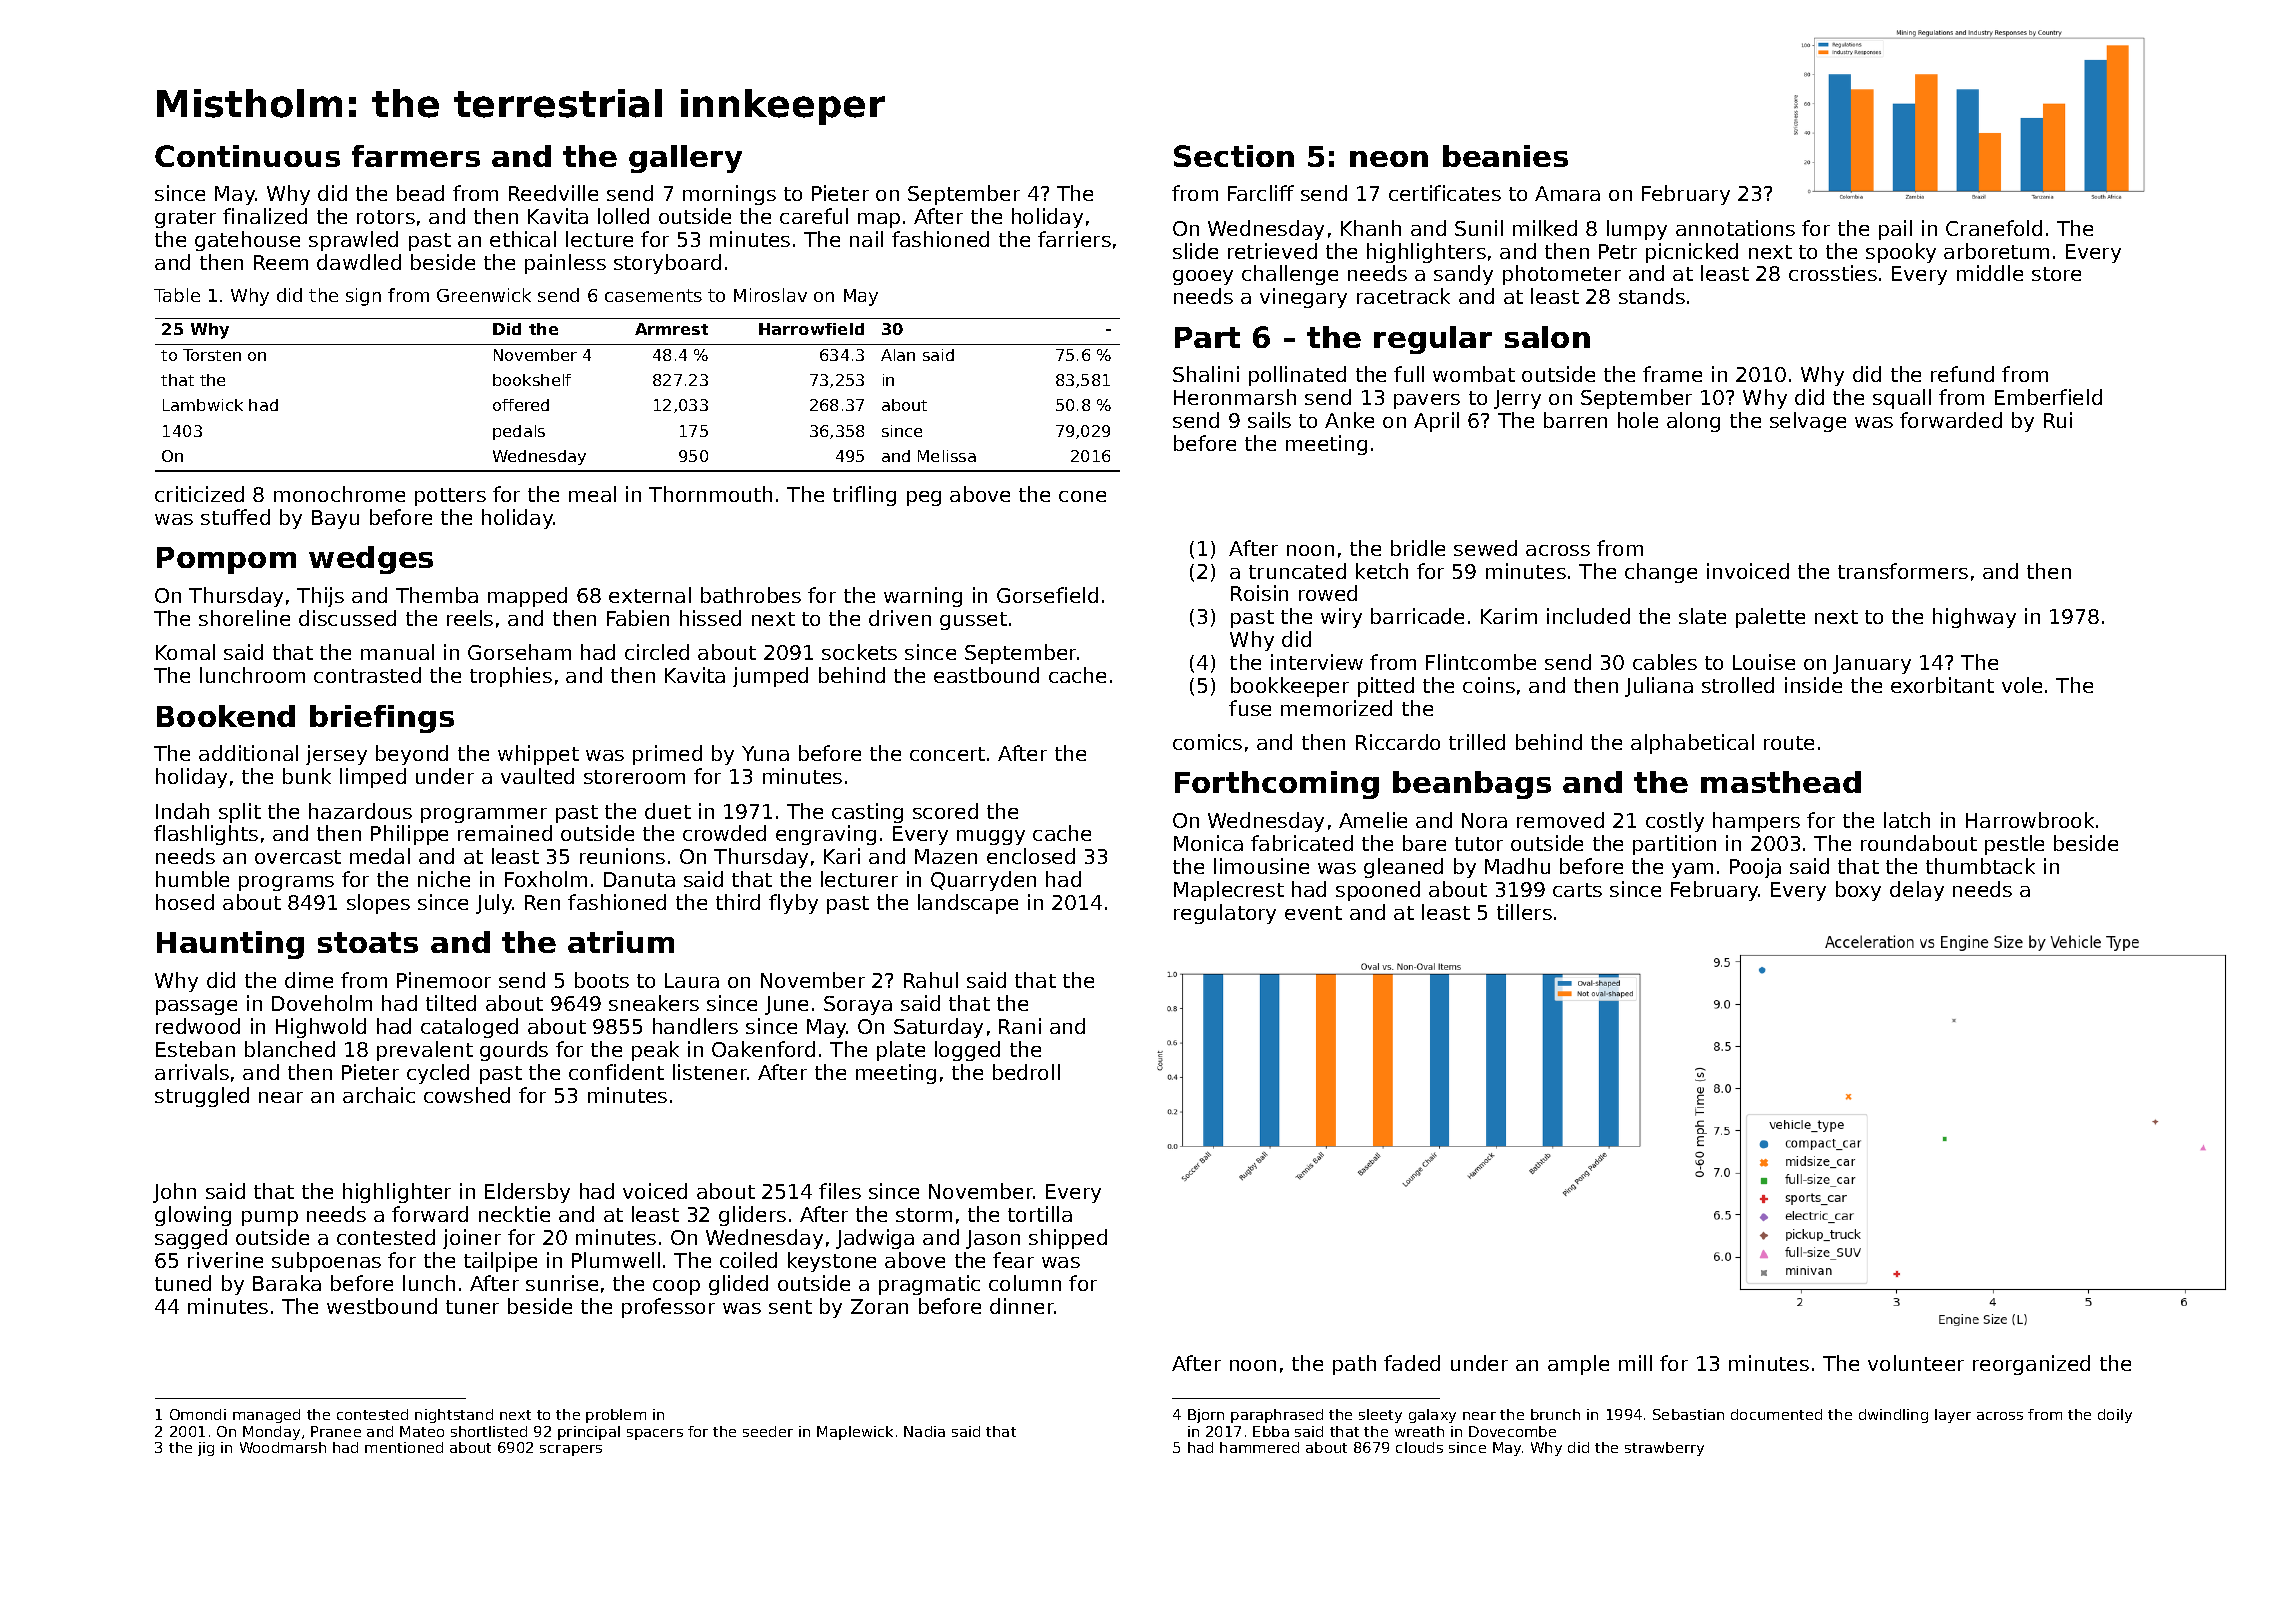  Describe the element at coordinates (1692, 744) in the screenshot. I see `alphabetical` at that location.
